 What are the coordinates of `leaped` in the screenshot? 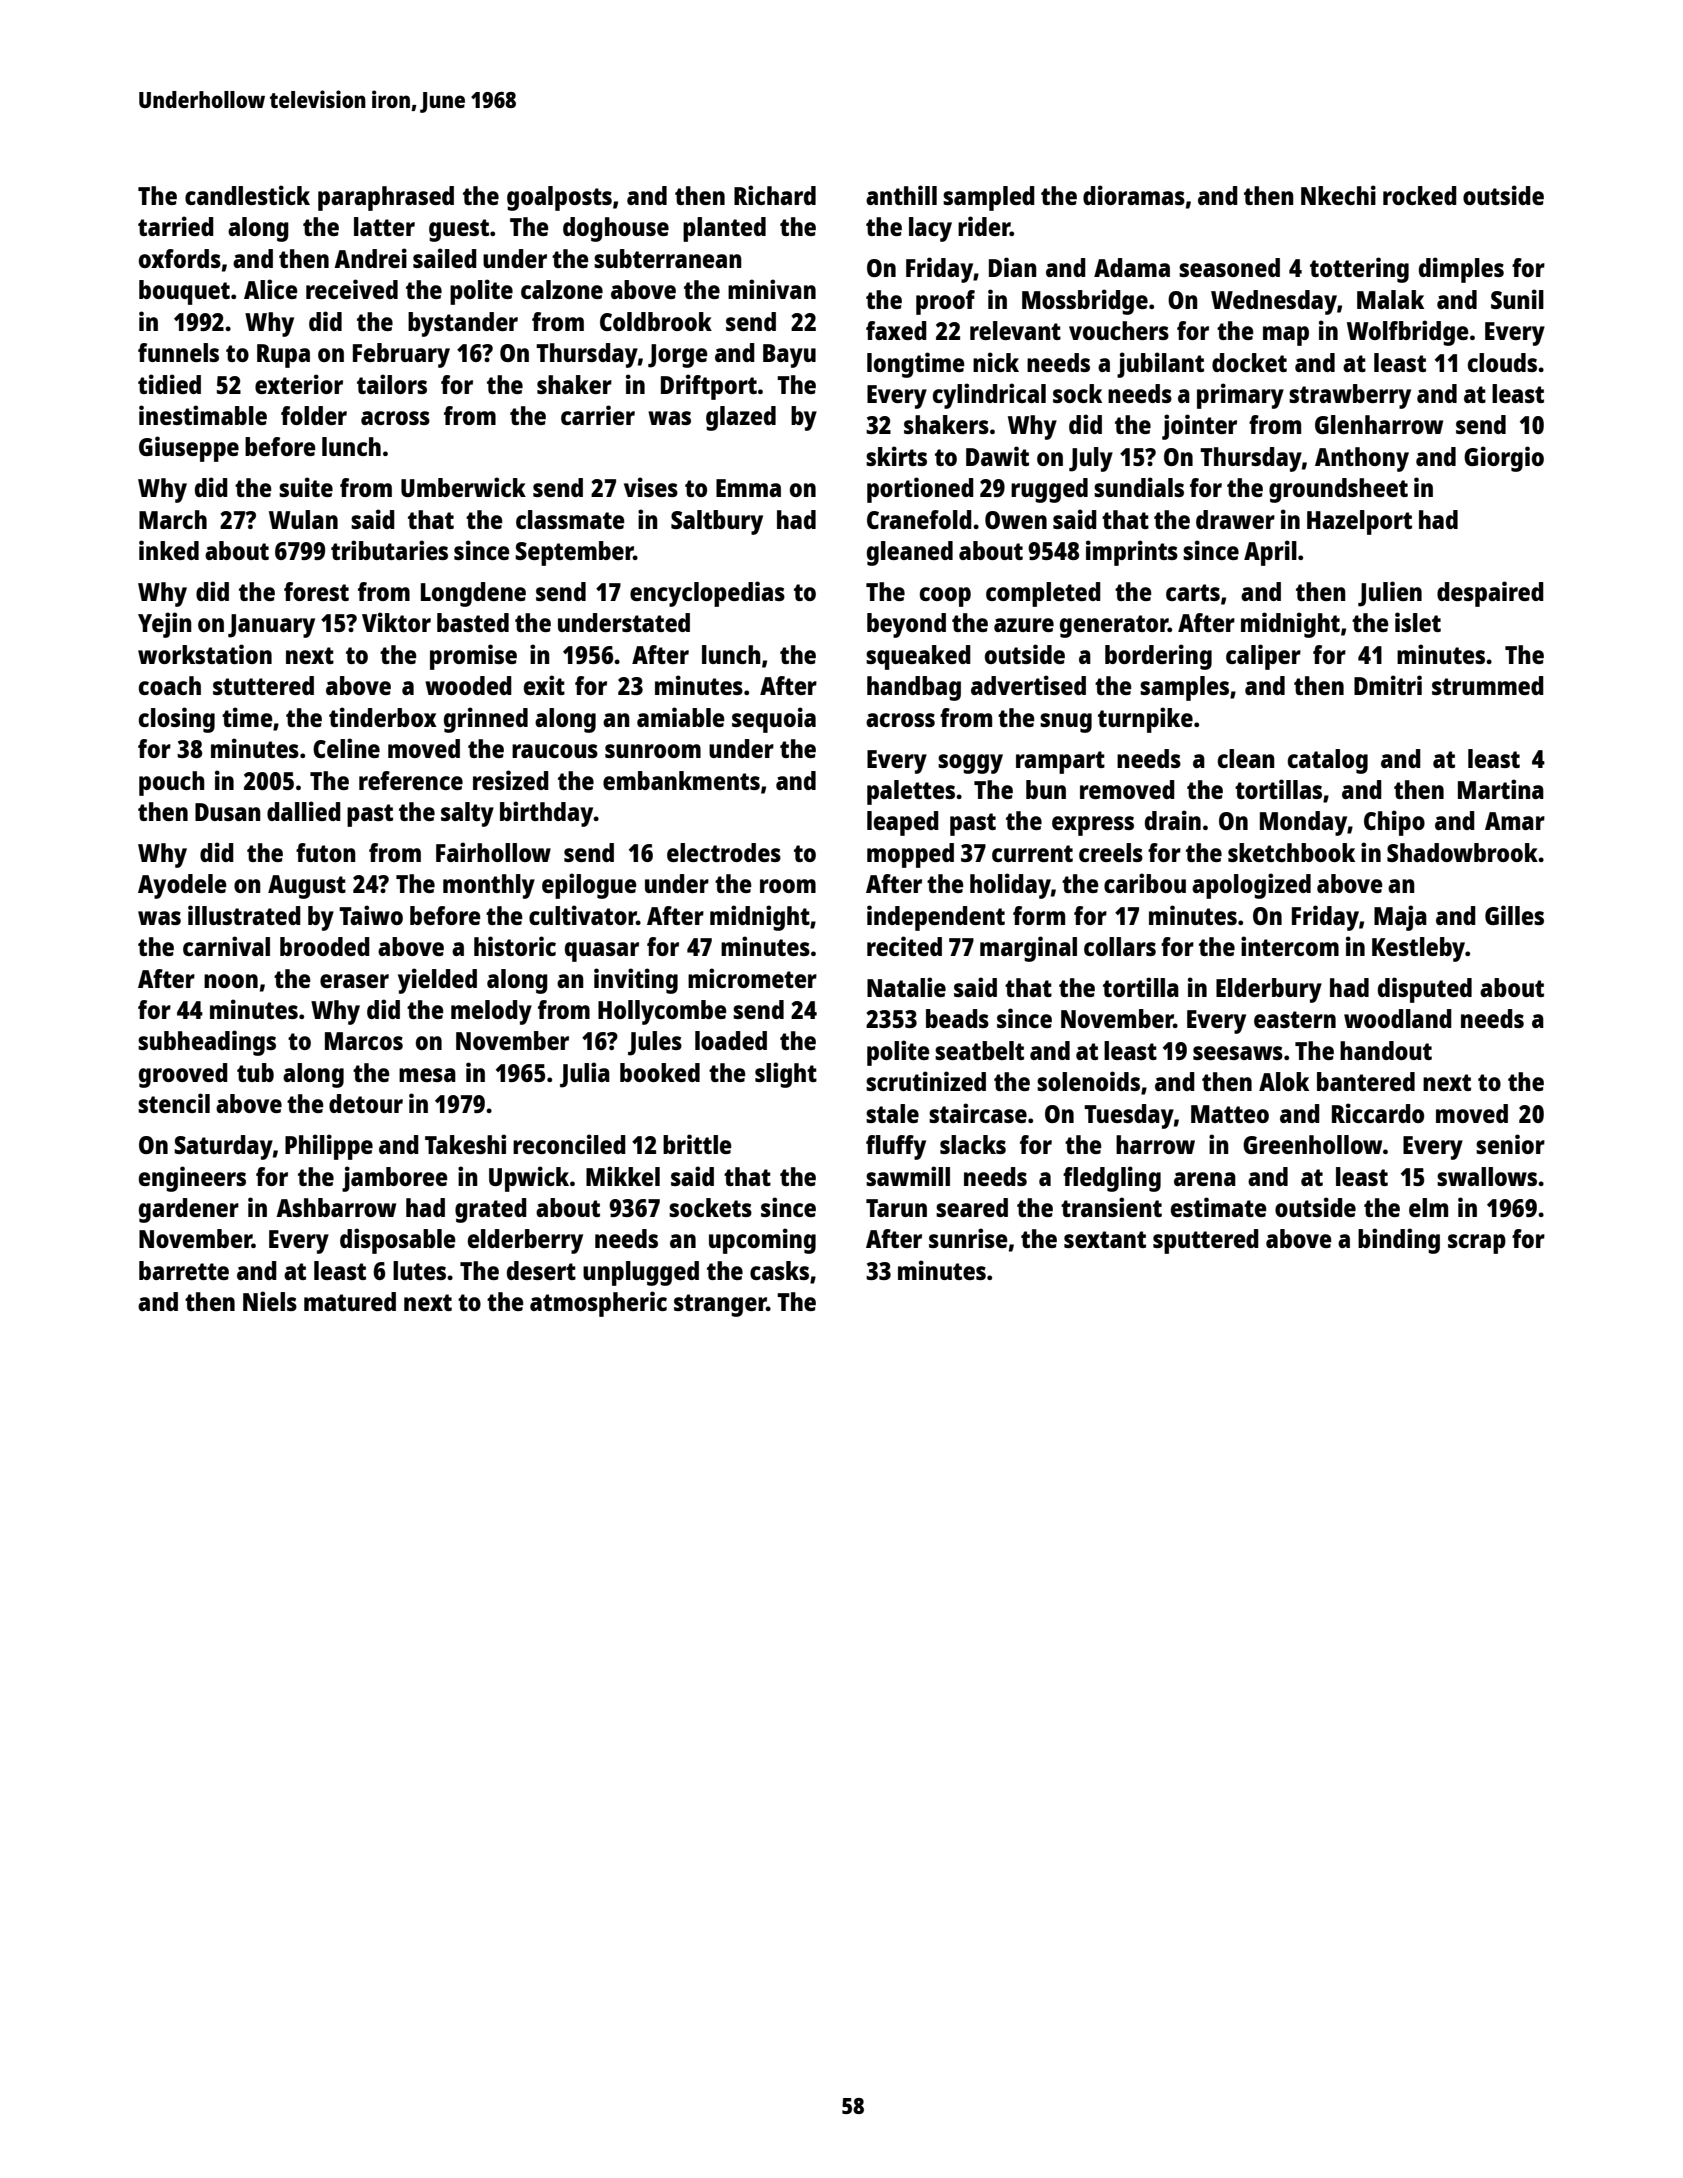 It's located at (903, 823).
